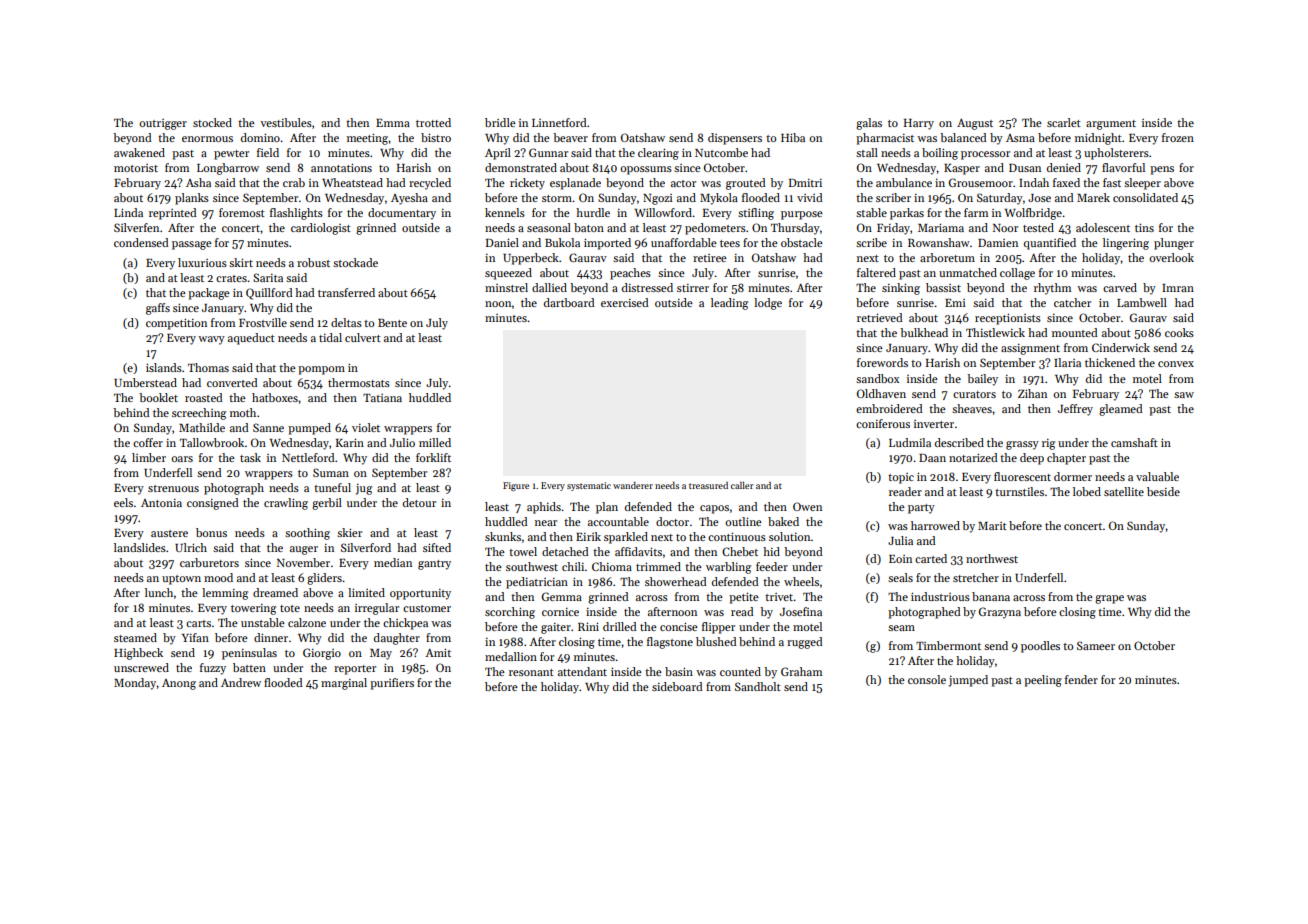 The image size is (1308, 924). I want to click on calzone, so click(307, 622).
